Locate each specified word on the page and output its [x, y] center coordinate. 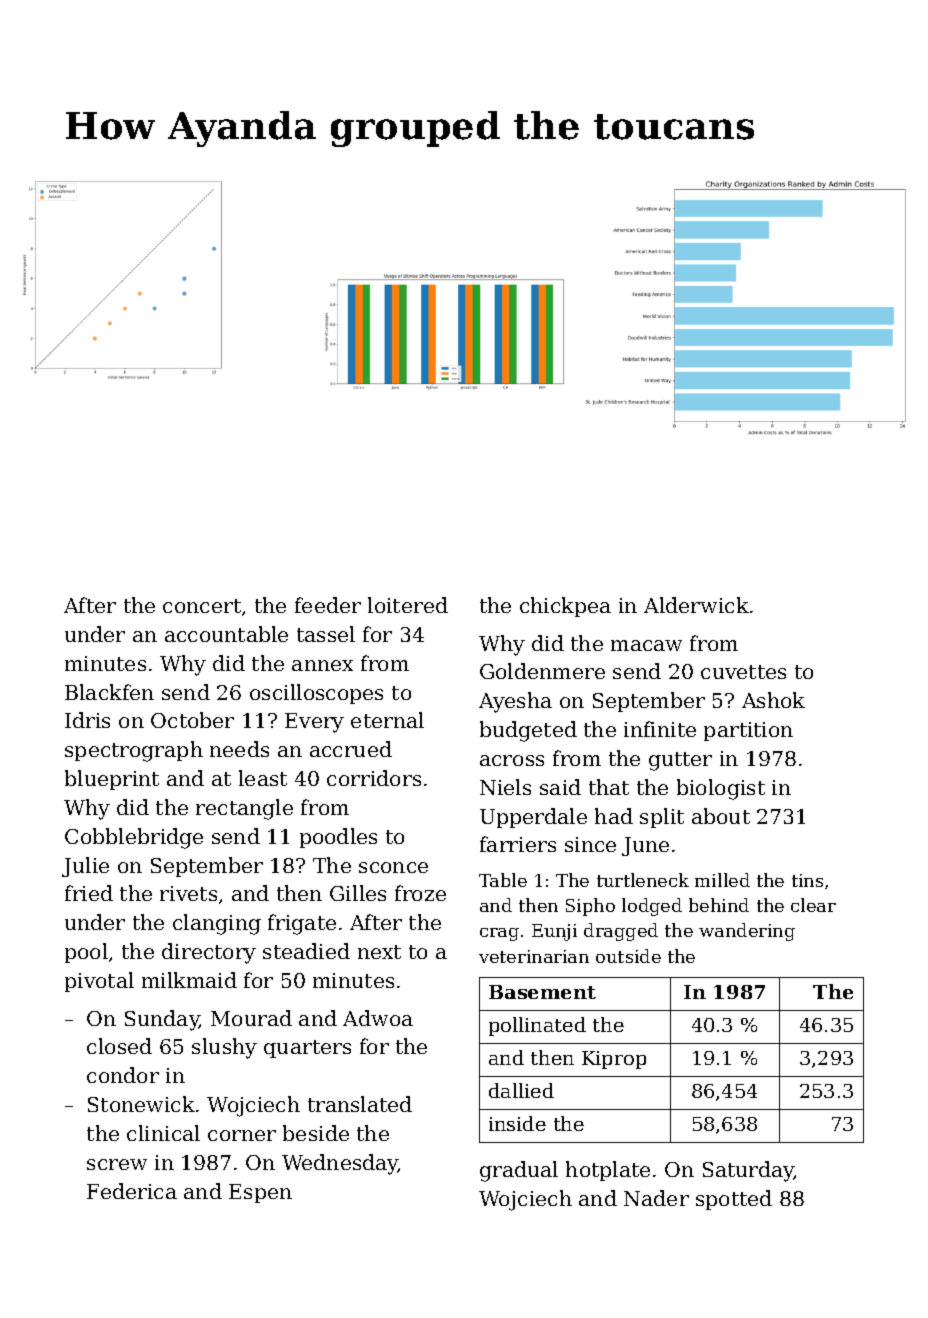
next [379, 952]
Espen [260, 1193]
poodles [338, 838]
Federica [132, 1191]
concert [202, 606]
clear [813, 905]
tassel [326, 634]
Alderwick [696, 605]
